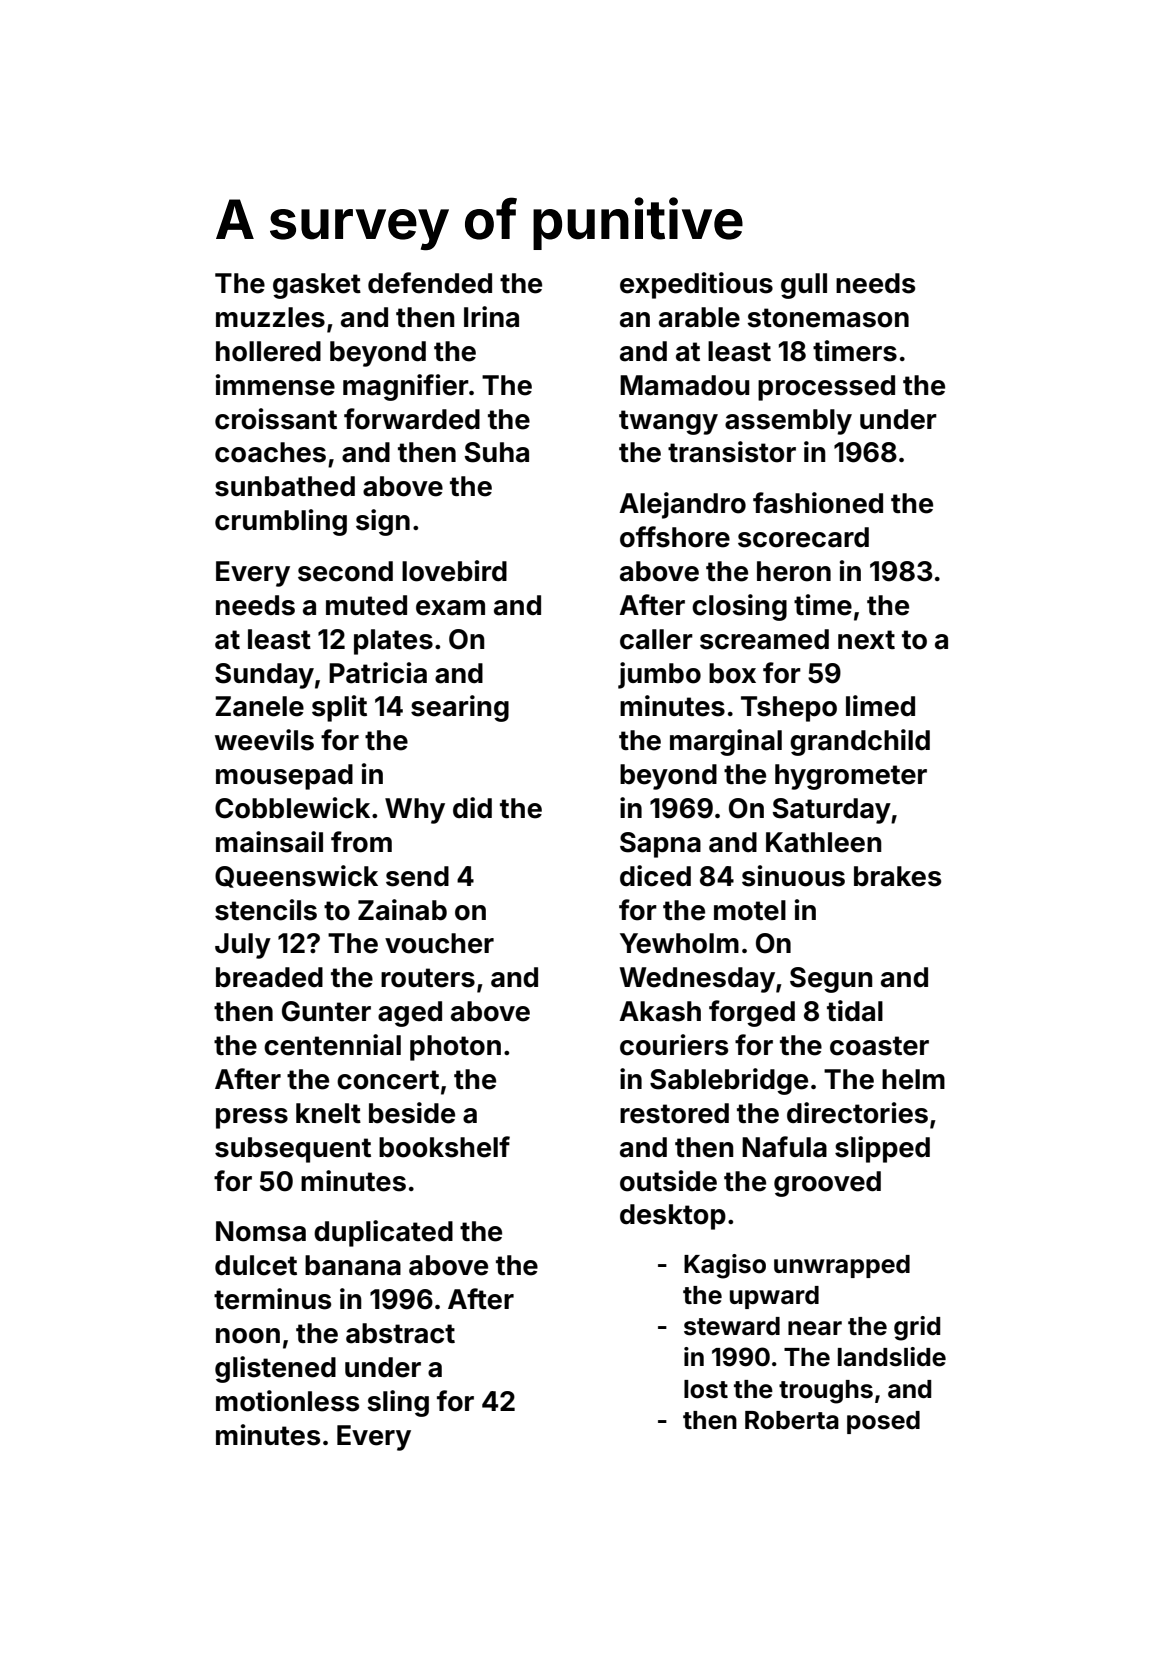 This screenshot has width=1165, height=1654. What do you see at coordinates (882, 1149) in the screenshot?
I see `slipped` at bounding box center [882, 1149].
